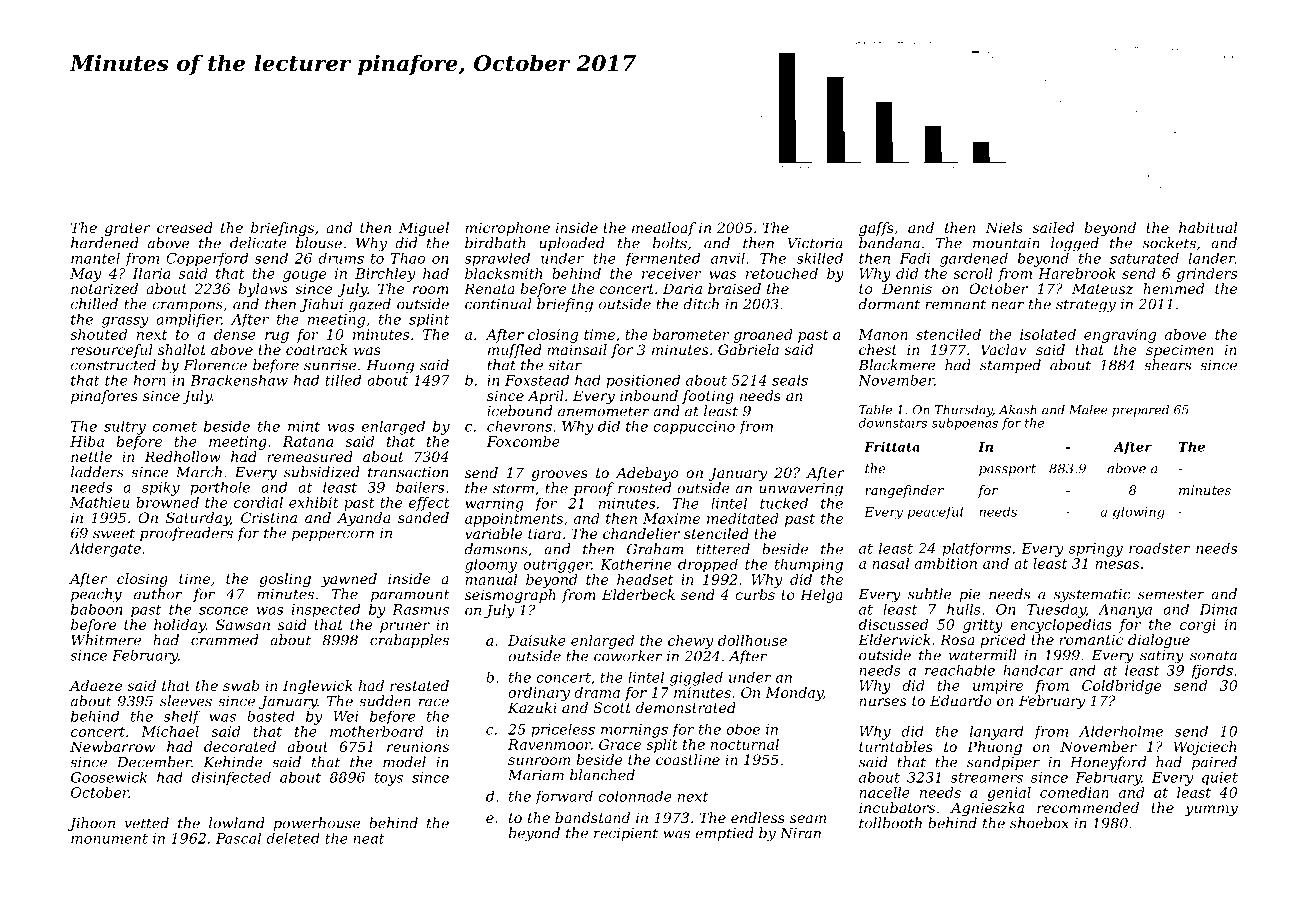 This page has width=1308, height=924. Describe the element at coordinates (688, 759) in the page. I see `coastline` at that location.
